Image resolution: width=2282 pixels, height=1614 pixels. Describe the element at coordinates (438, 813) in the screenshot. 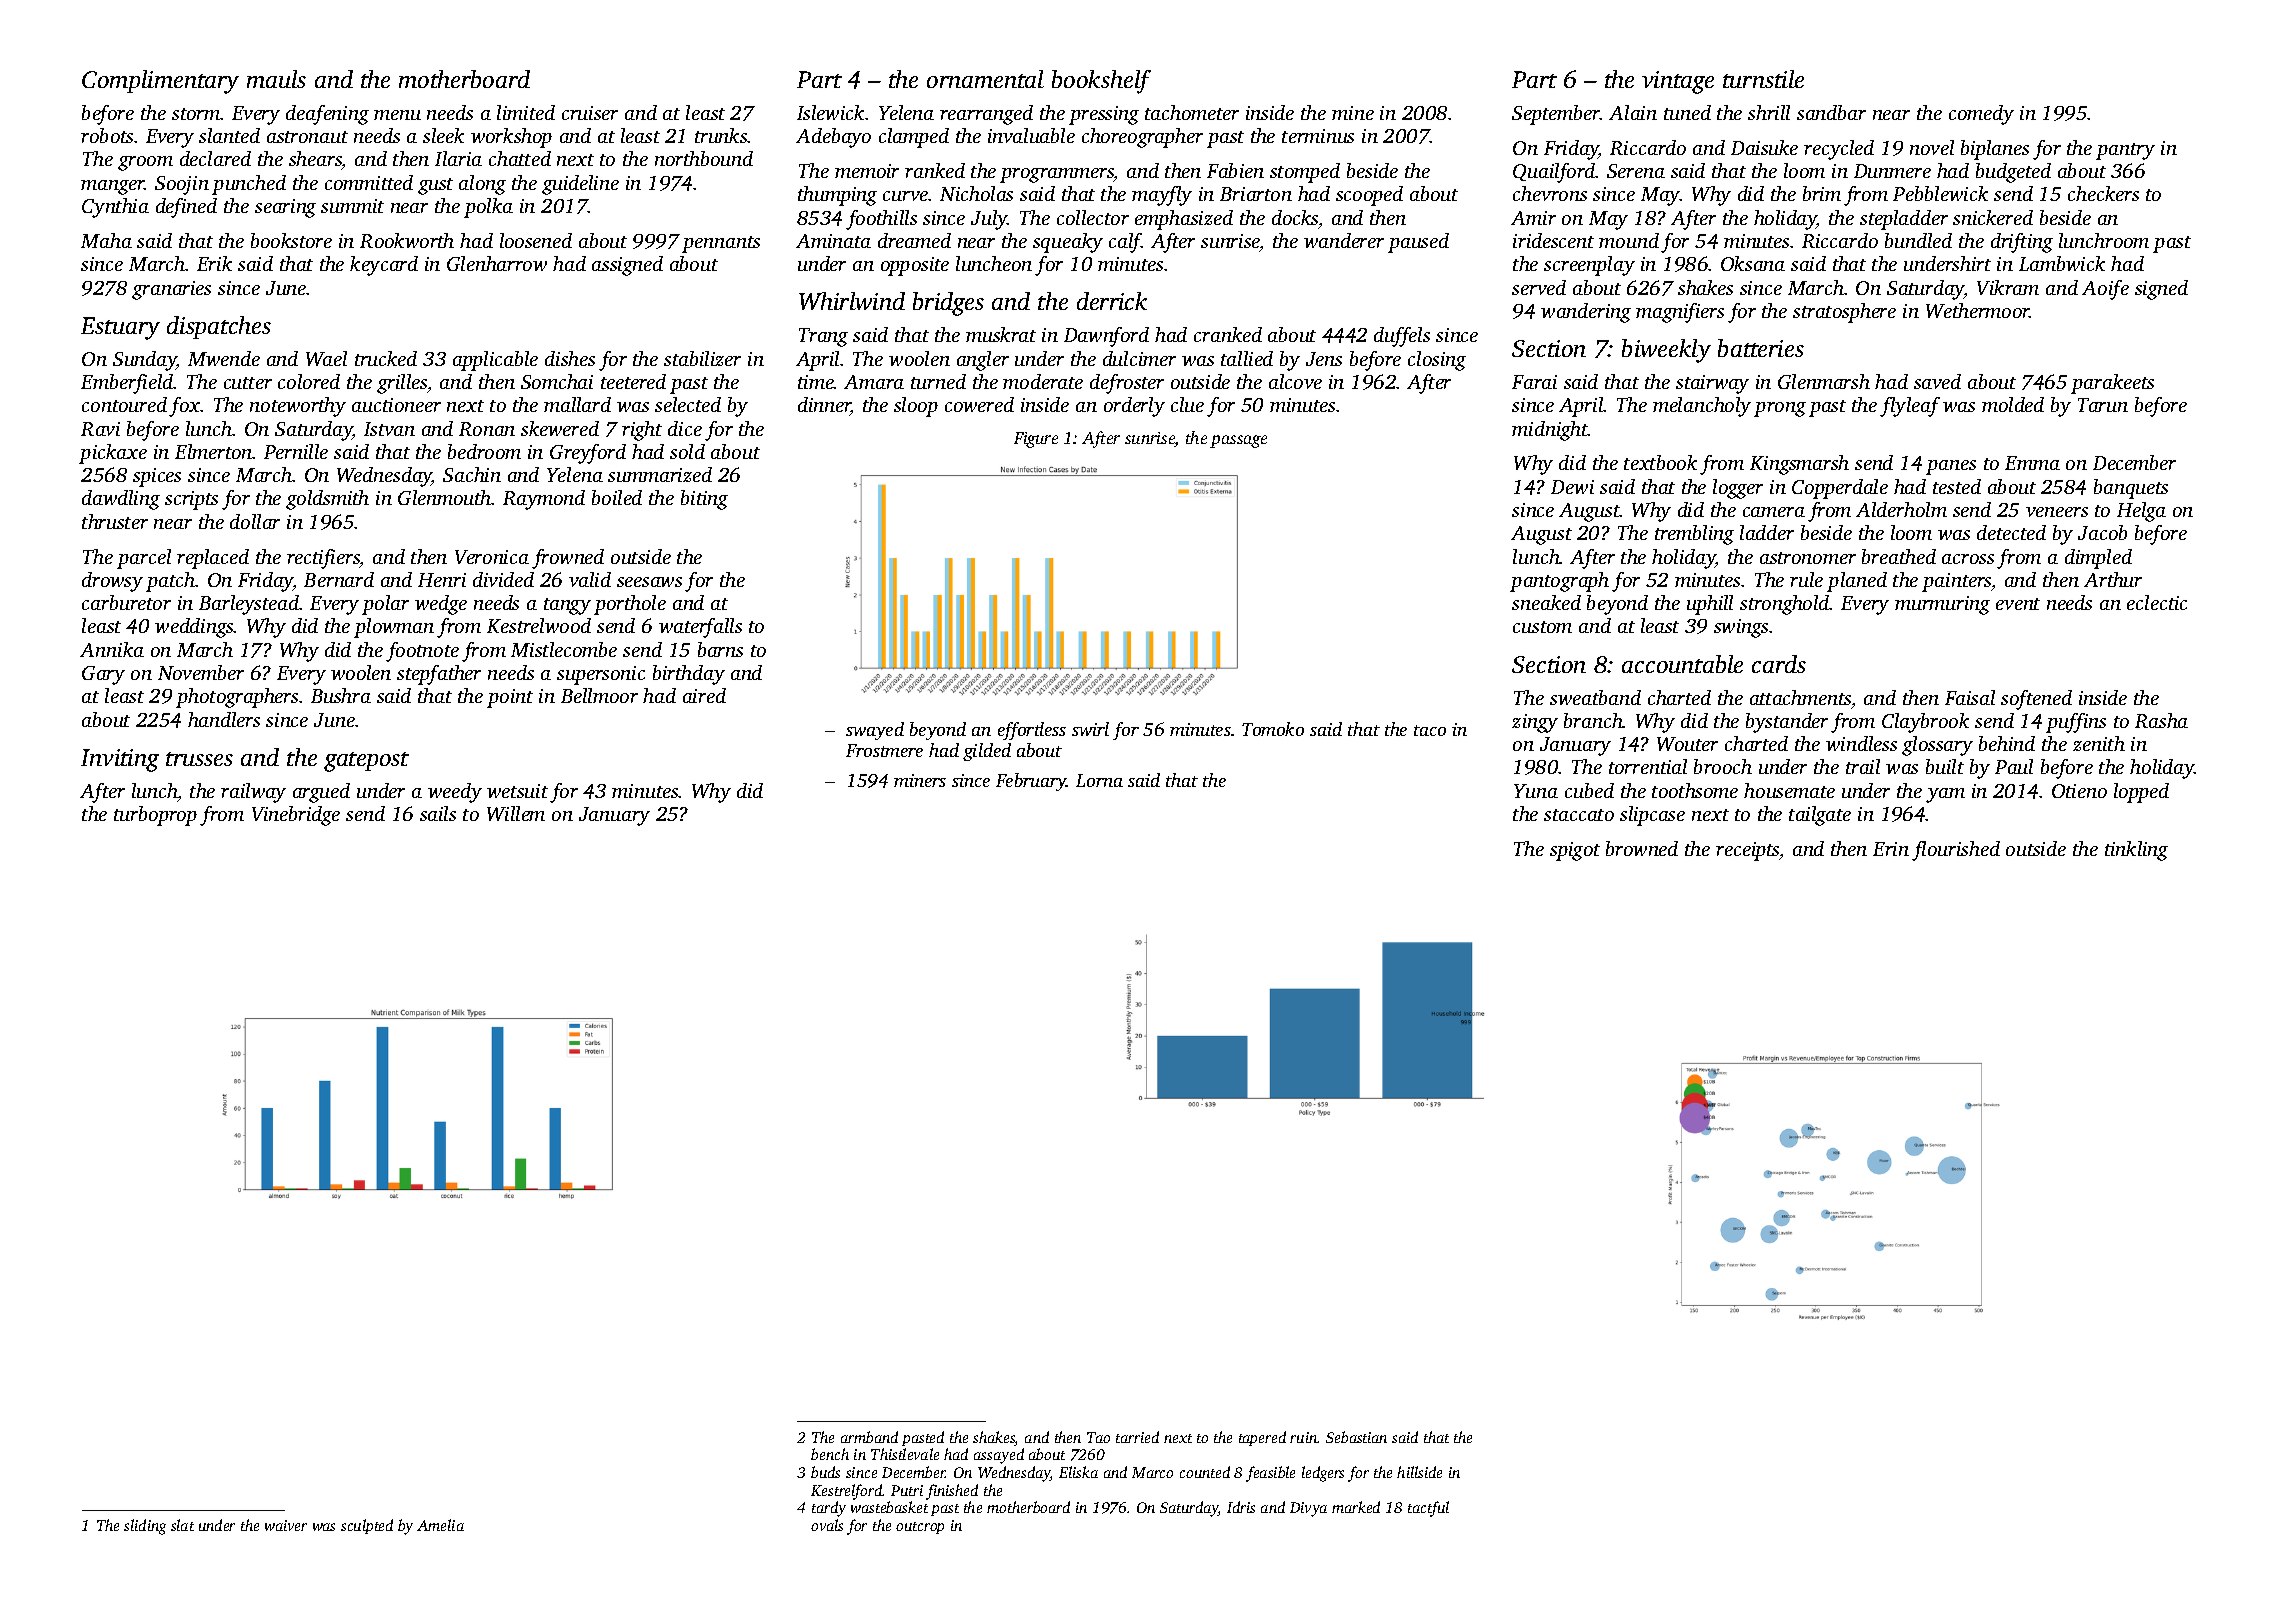

I see `sails` at that location.
